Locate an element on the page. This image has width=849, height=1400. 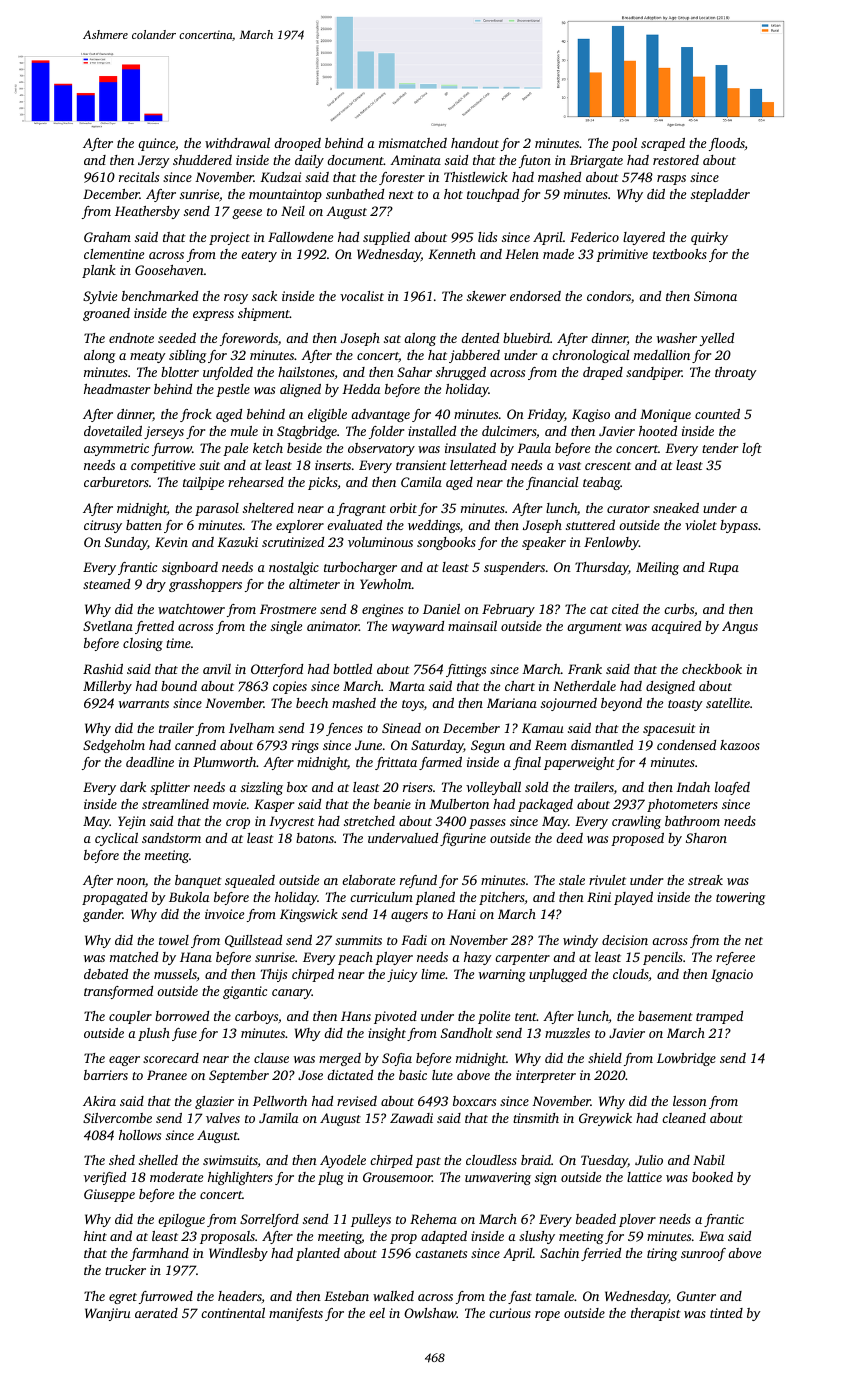
highlighters is located at coordinates (240, 1178).
